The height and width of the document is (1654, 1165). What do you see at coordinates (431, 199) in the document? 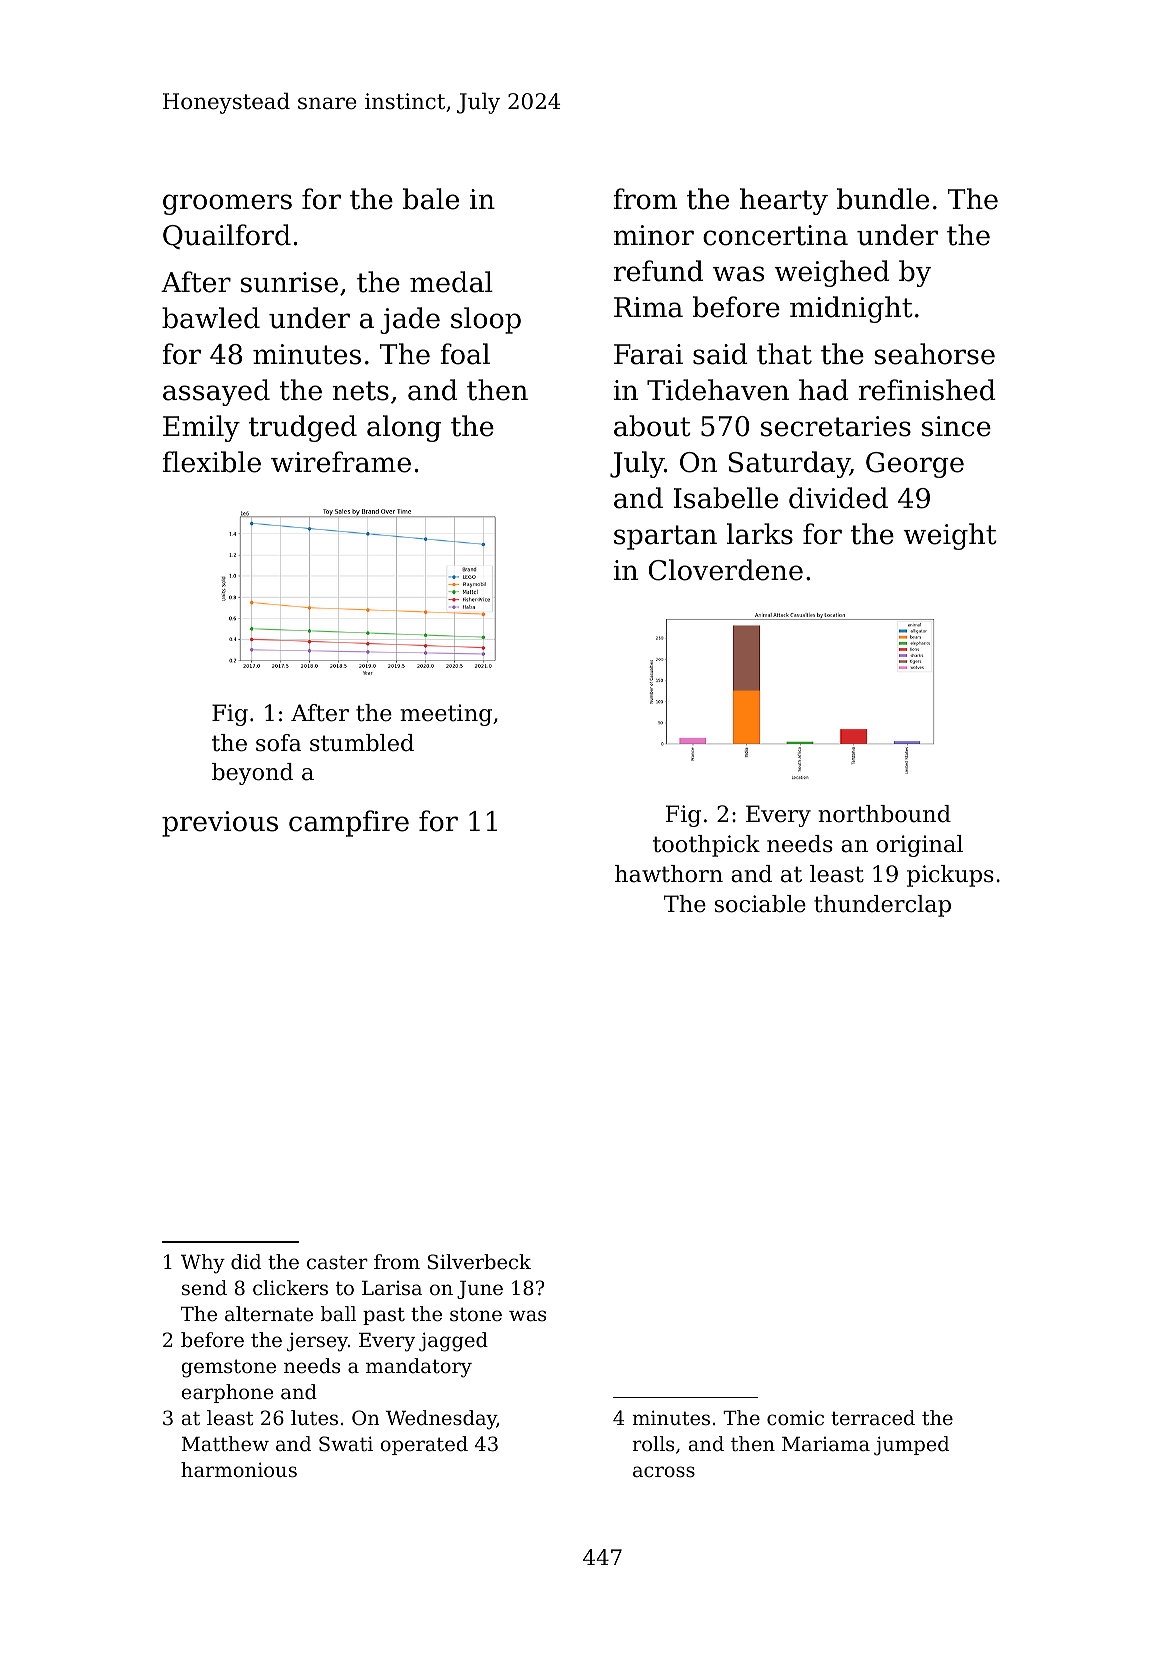
I see `bale` at bounding box center [431, 199].
